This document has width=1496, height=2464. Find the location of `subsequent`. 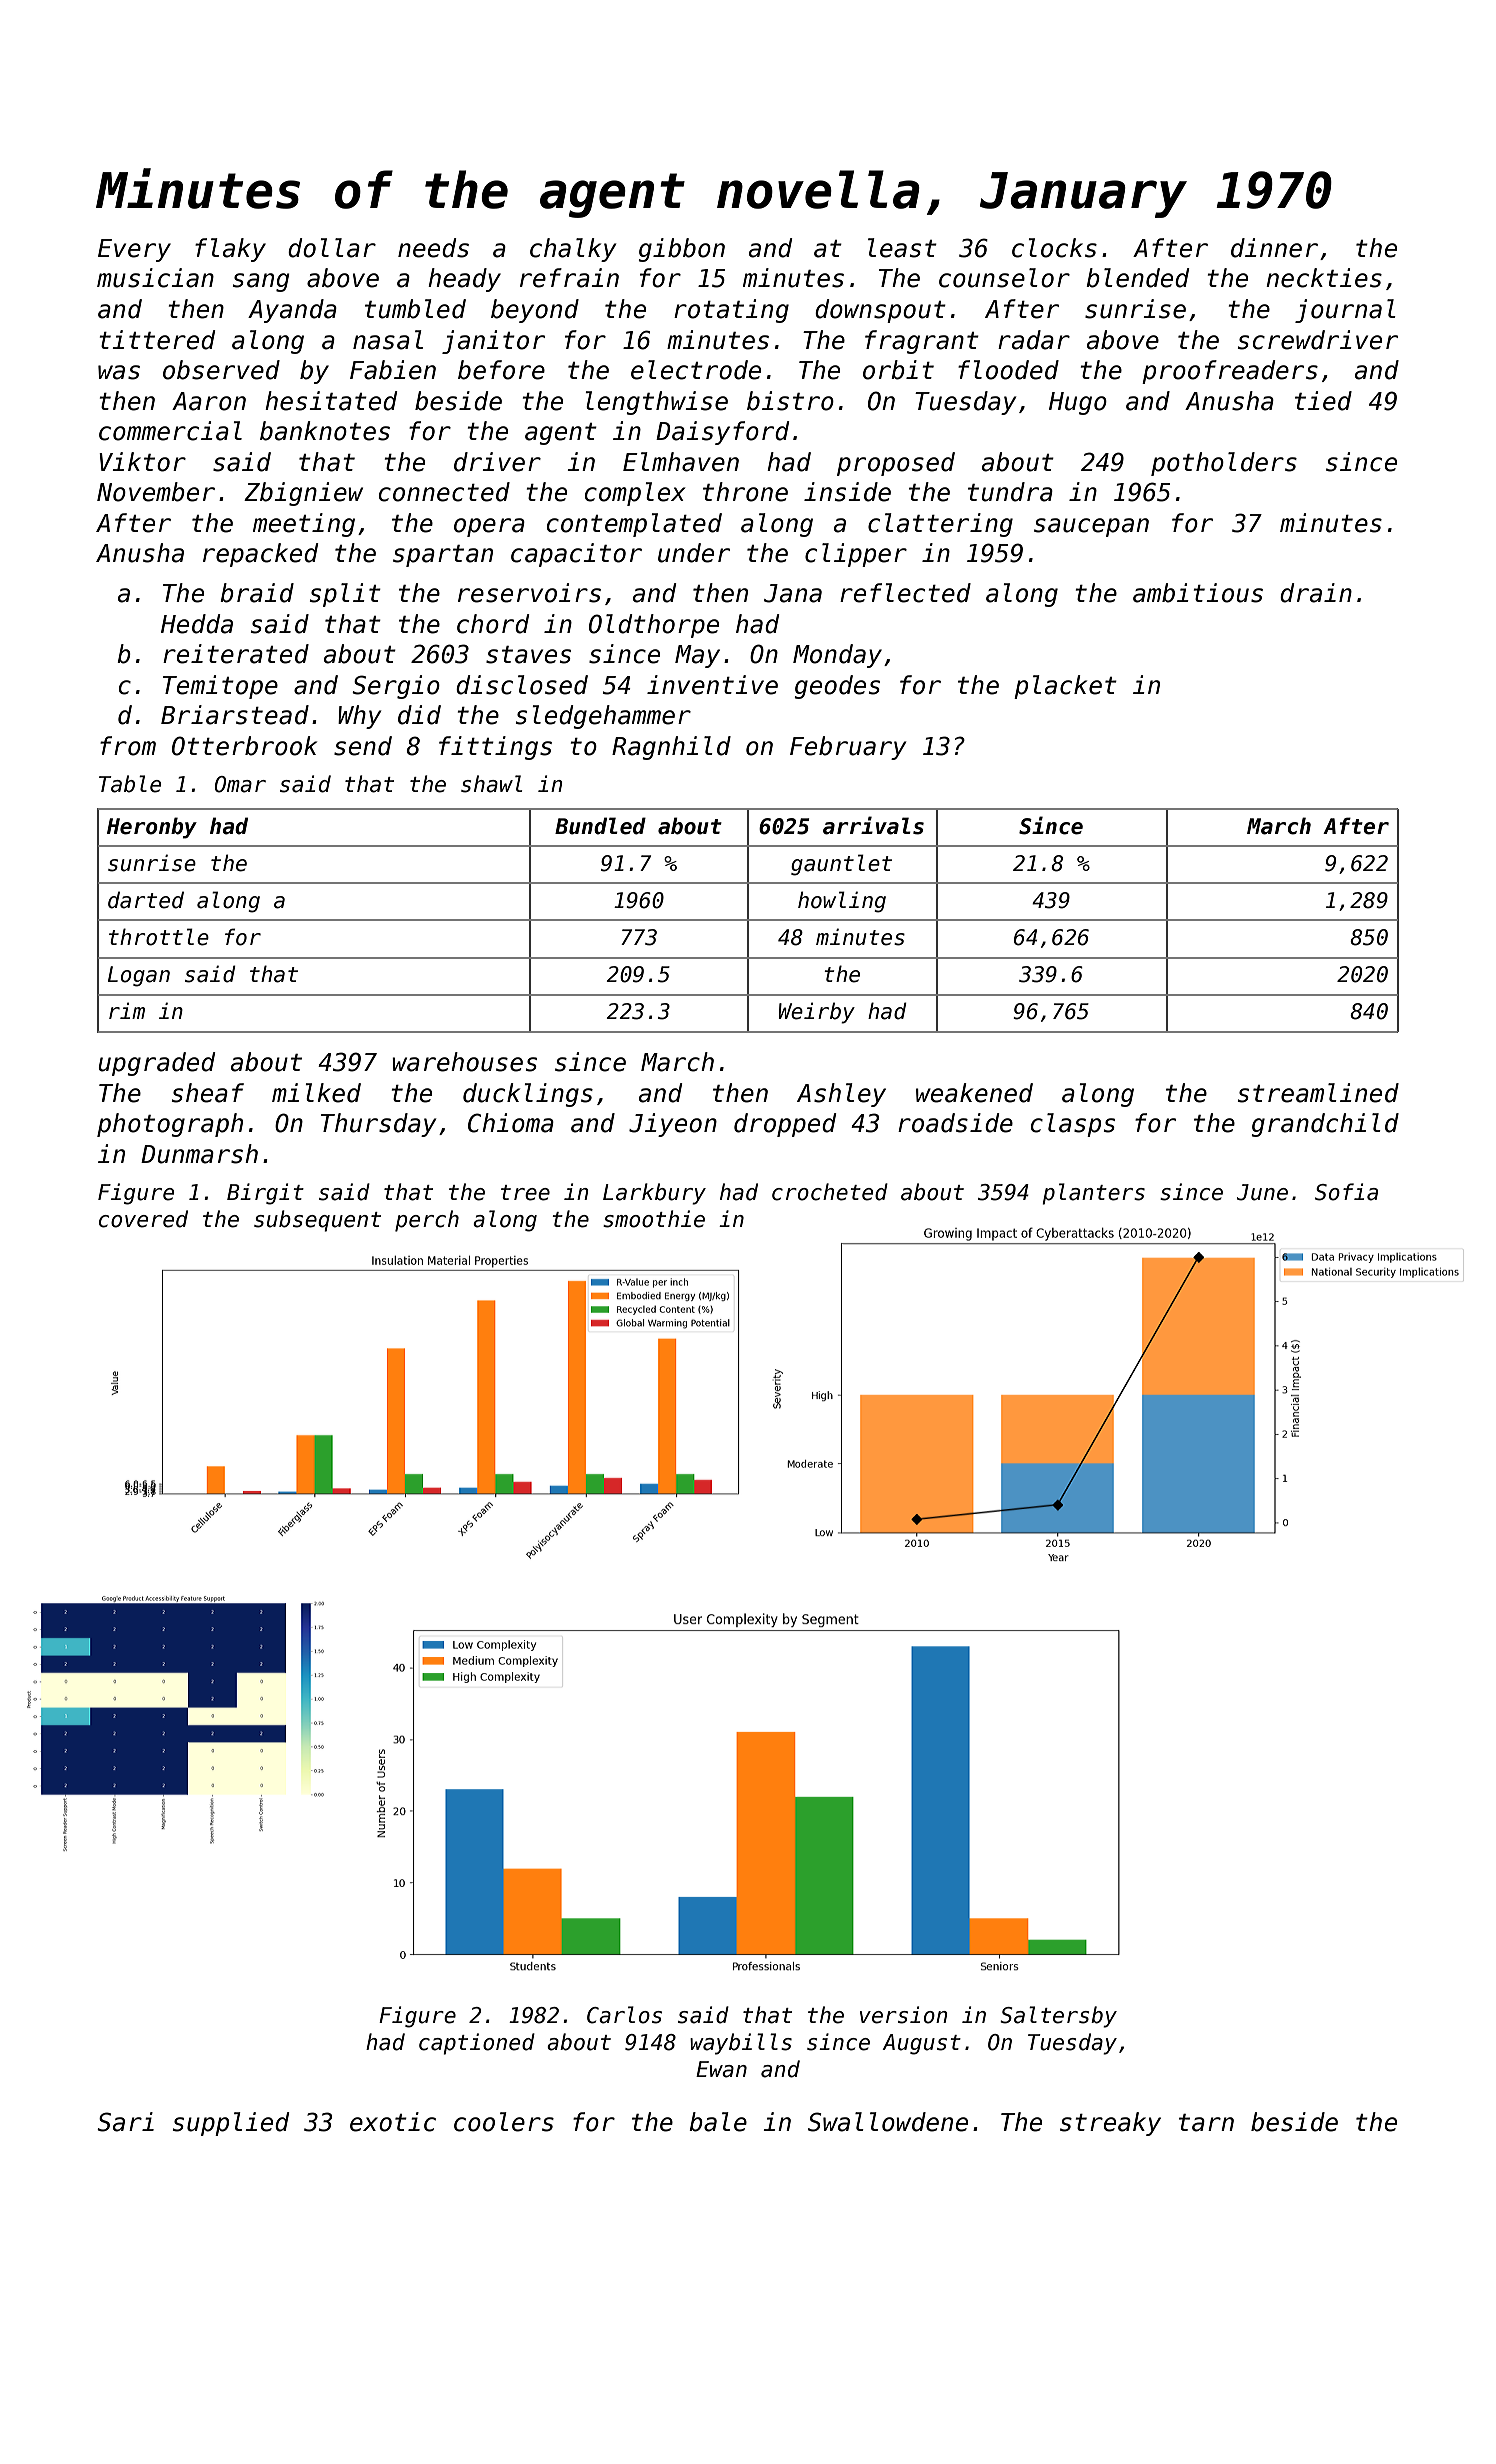

subsequent is located at coordinates (317, 1221).
